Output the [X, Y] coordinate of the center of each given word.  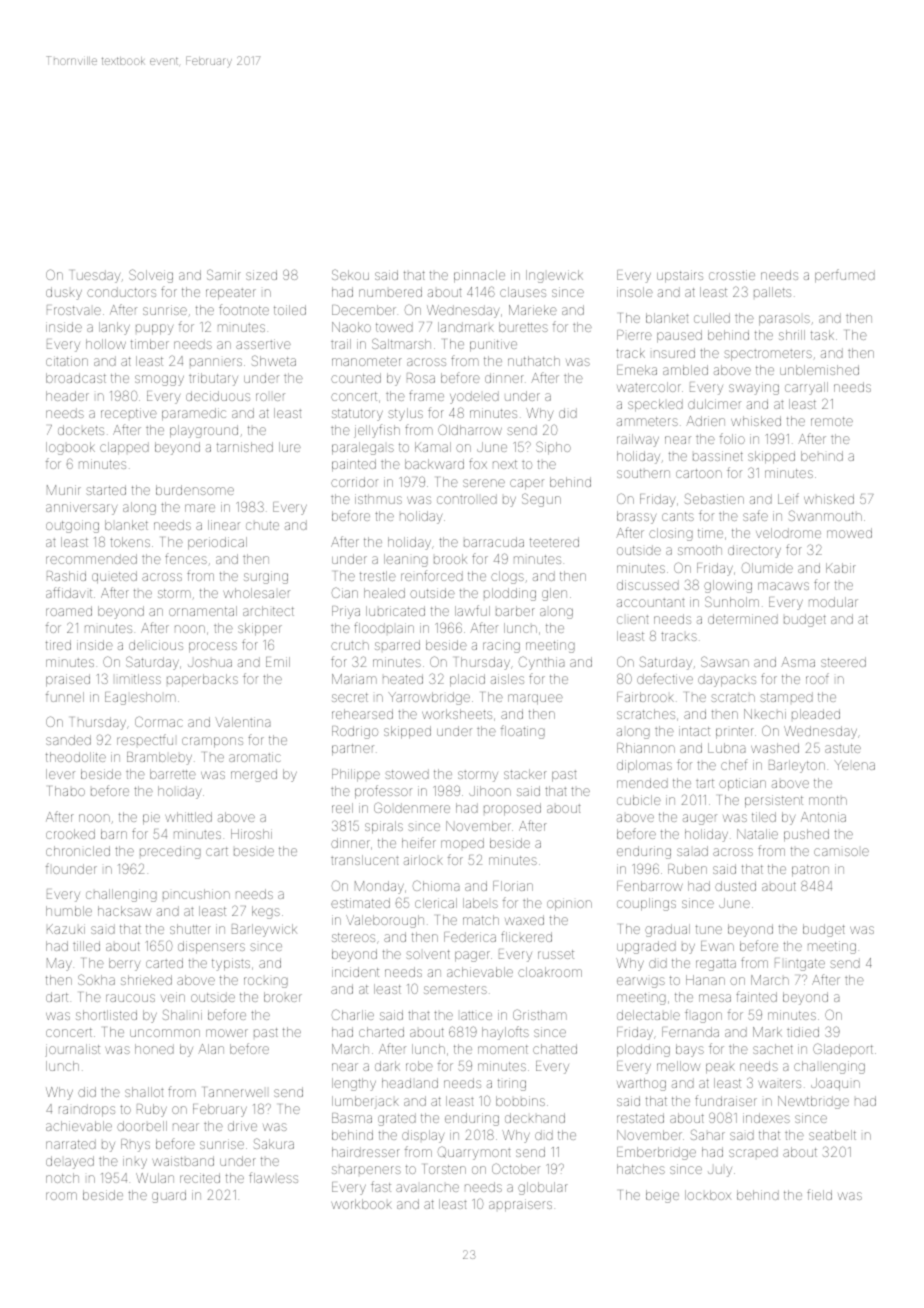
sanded [68, 740]
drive [242, 1126]
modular [833, 602]
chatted [555, 1049]
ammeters [647, 421]
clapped [124, 448]
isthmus [378, 499]
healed [384, 593]
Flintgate [800, 964]
